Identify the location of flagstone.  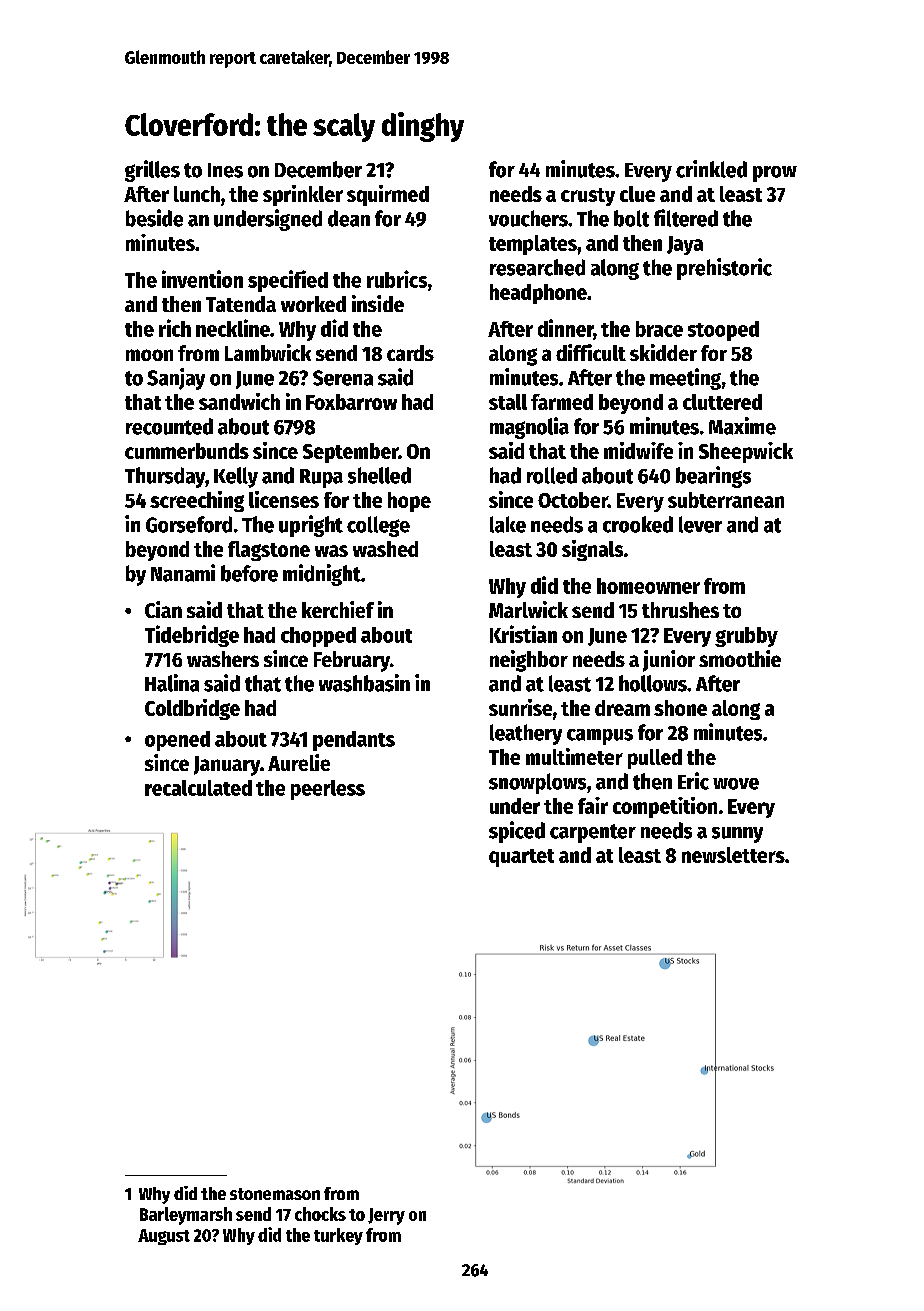
(269, 551).
